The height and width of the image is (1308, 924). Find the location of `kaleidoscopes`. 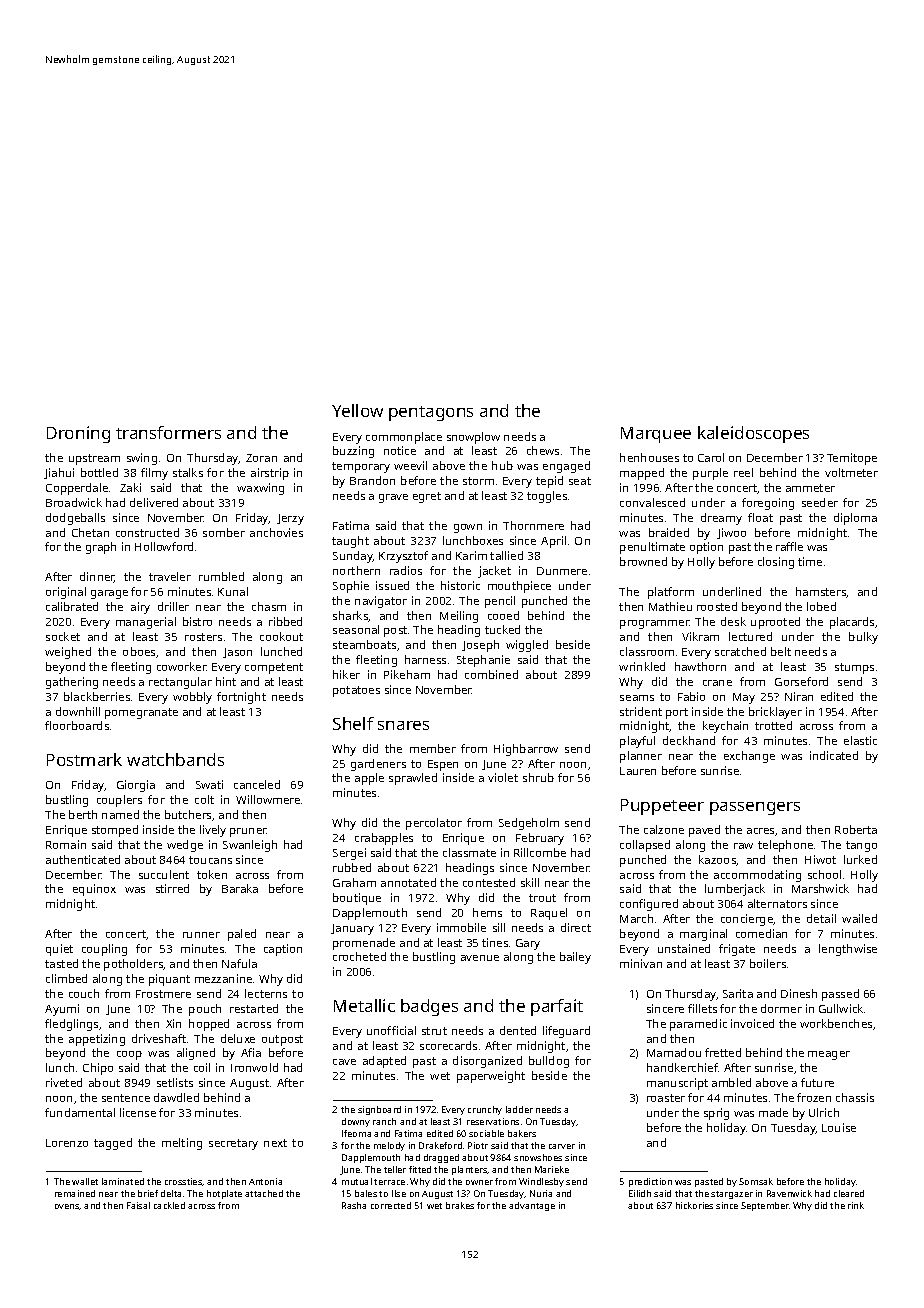

kaleidoscopes is located at coordinates (753, 434).
